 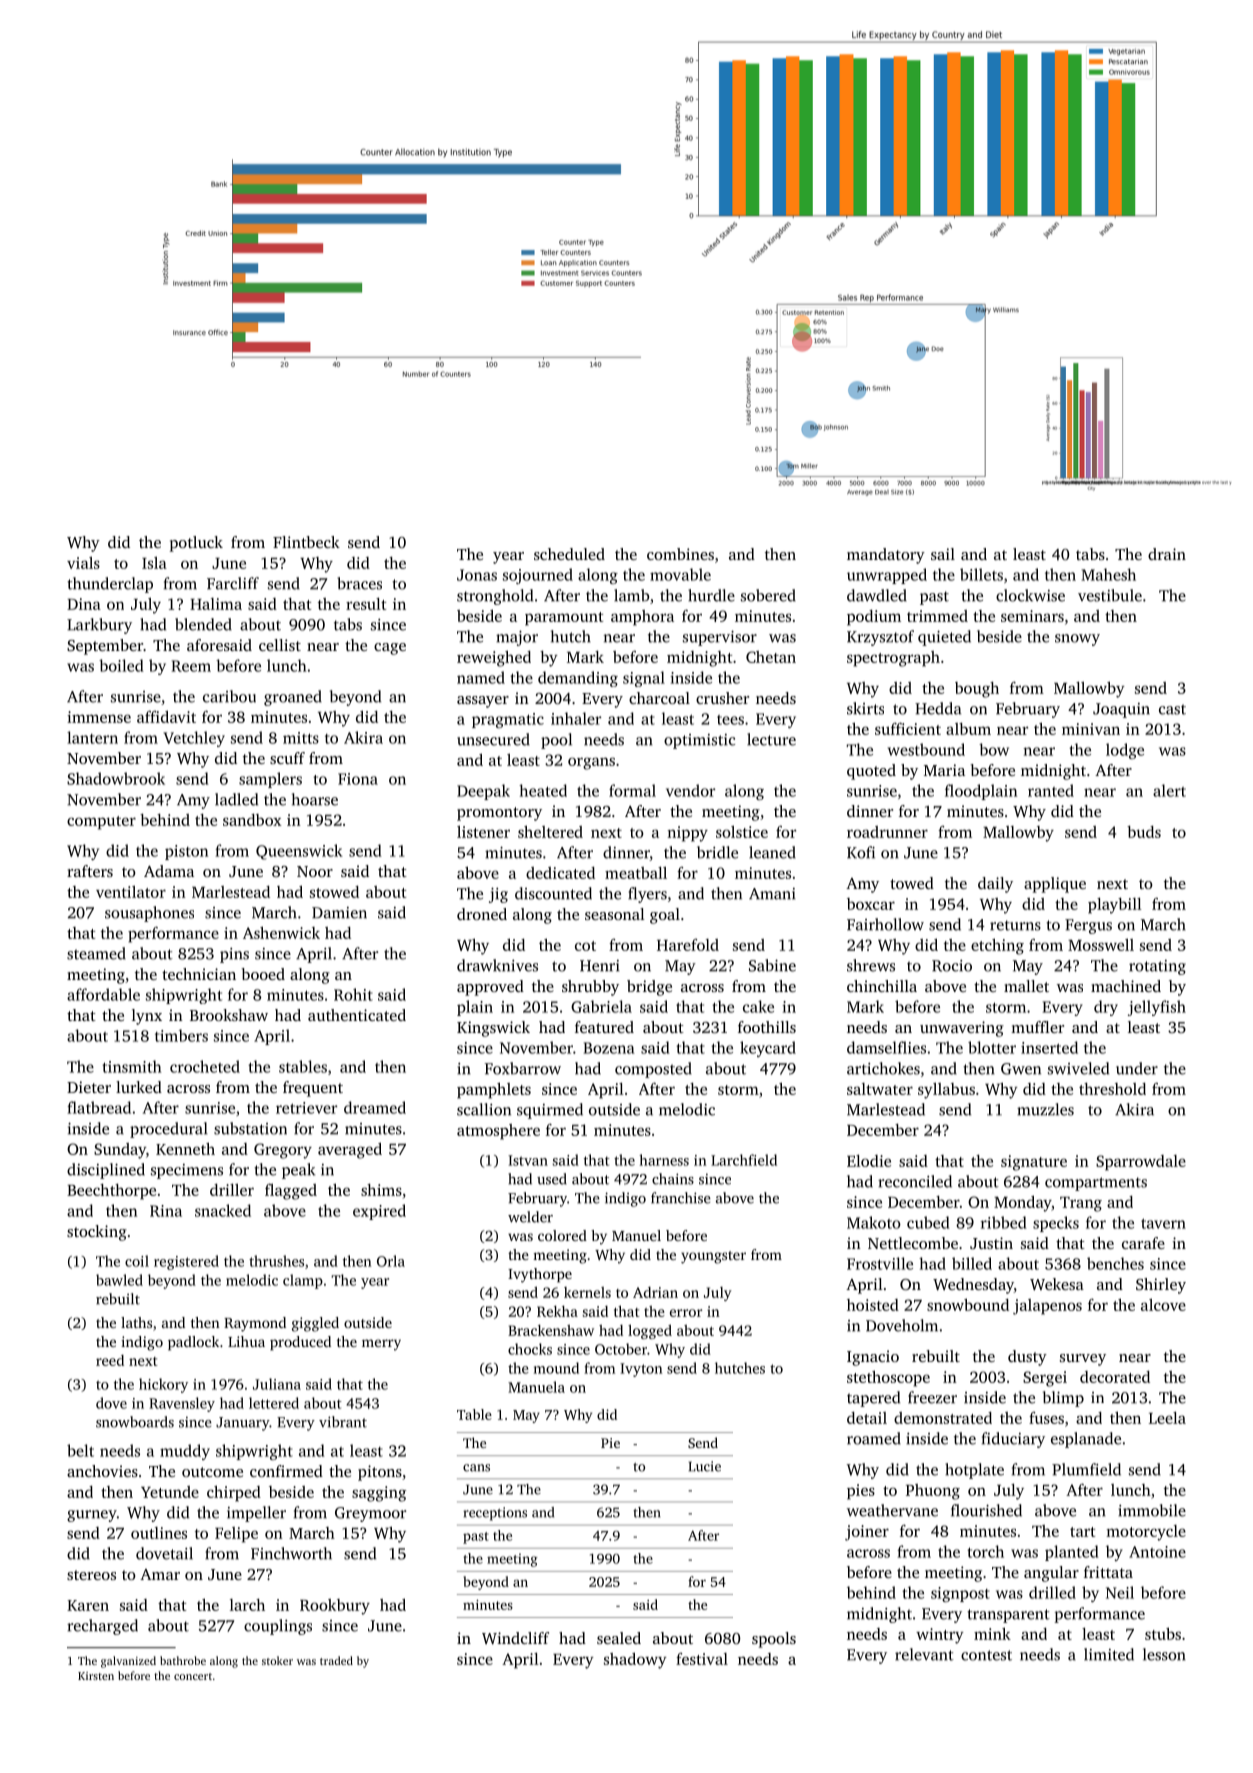 What do you see at coordinates (1157, 1008) in the page?
I see `jellyfish` at bounding box center [1157, 1008].
